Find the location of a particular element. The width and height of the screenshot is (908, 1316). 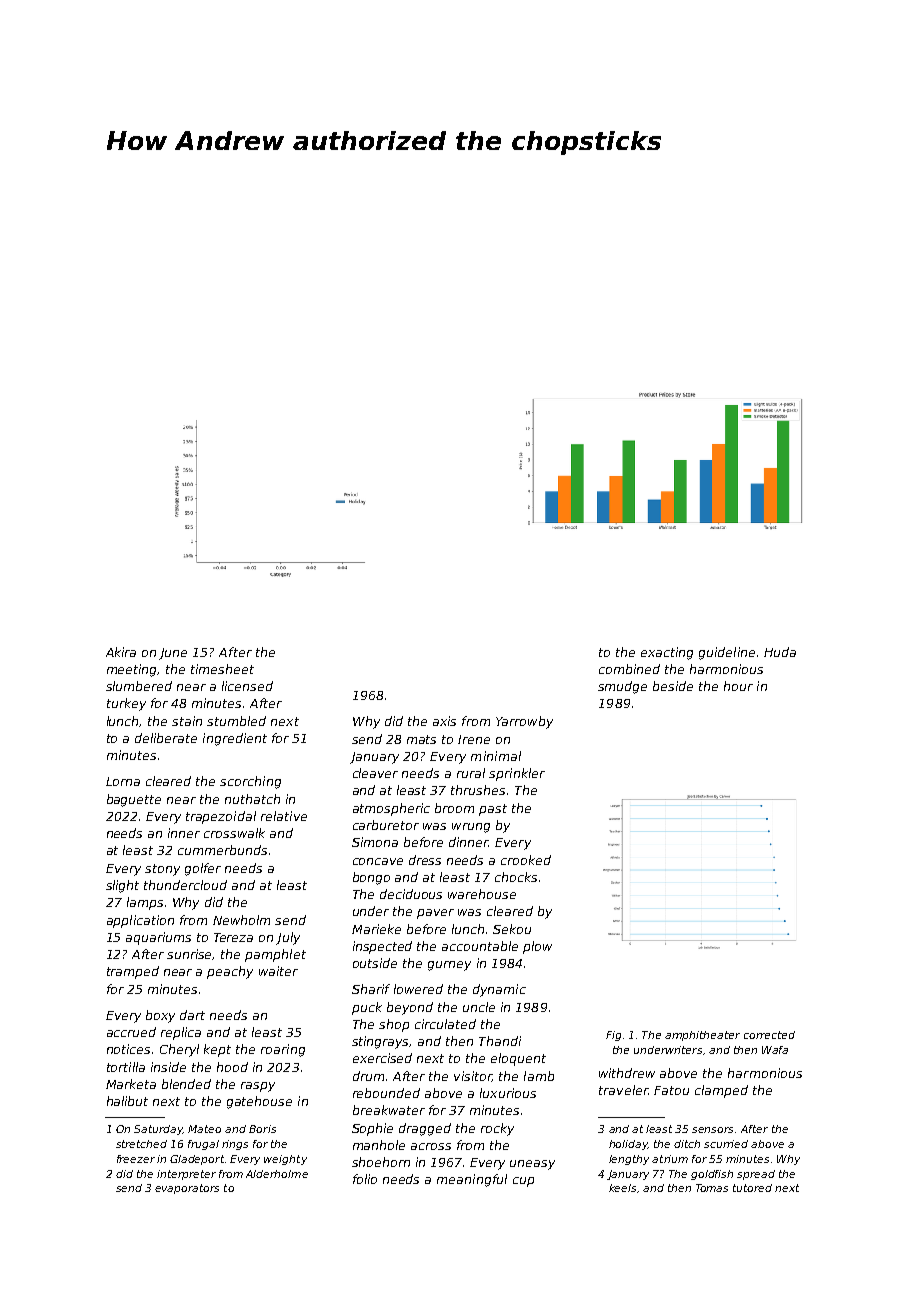

Sekou is located at coordinates (512, 929).
